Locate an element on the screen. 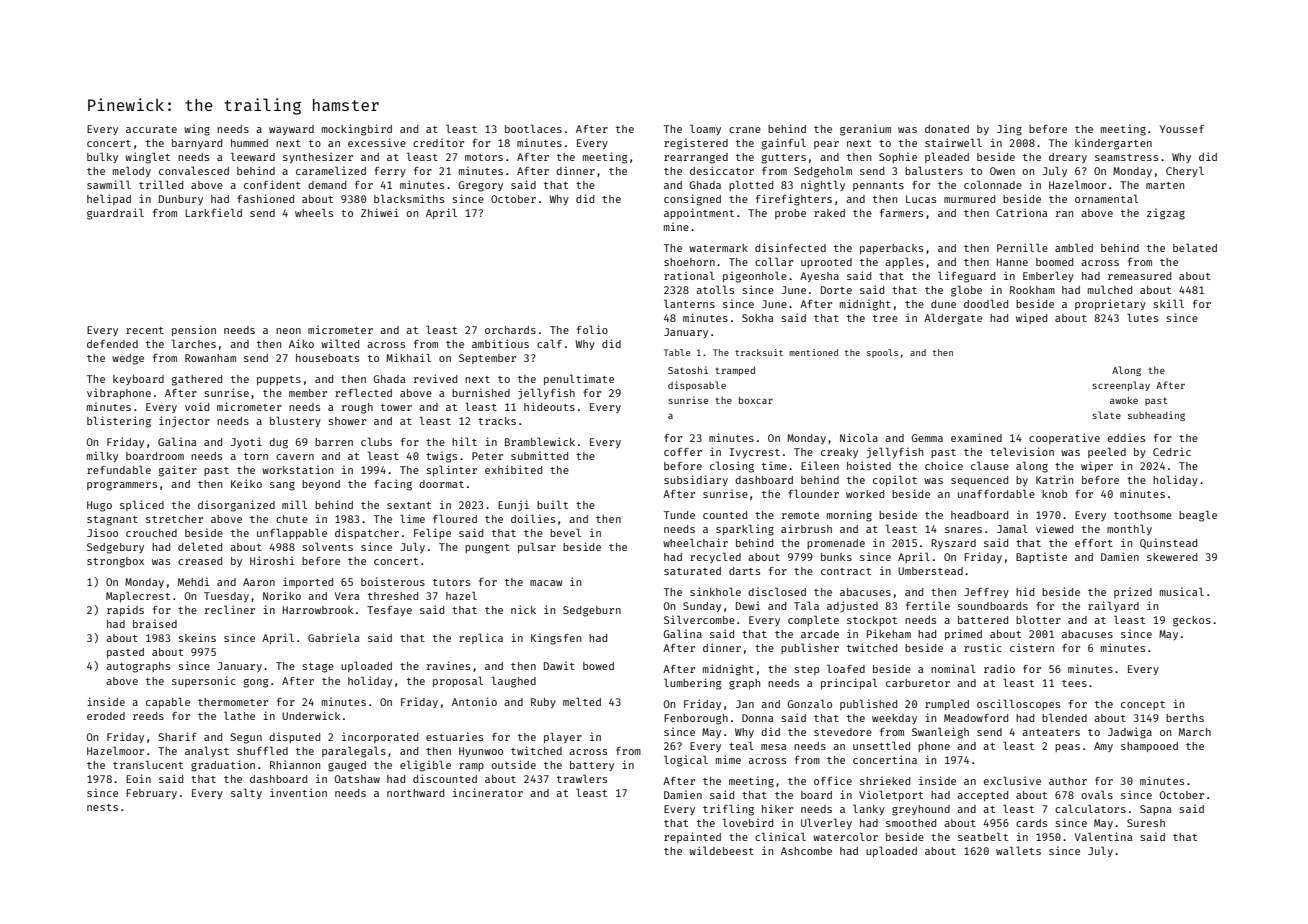 This screenshot has width=1308, height=924. stagnant is located at coordinates (112, 521).
